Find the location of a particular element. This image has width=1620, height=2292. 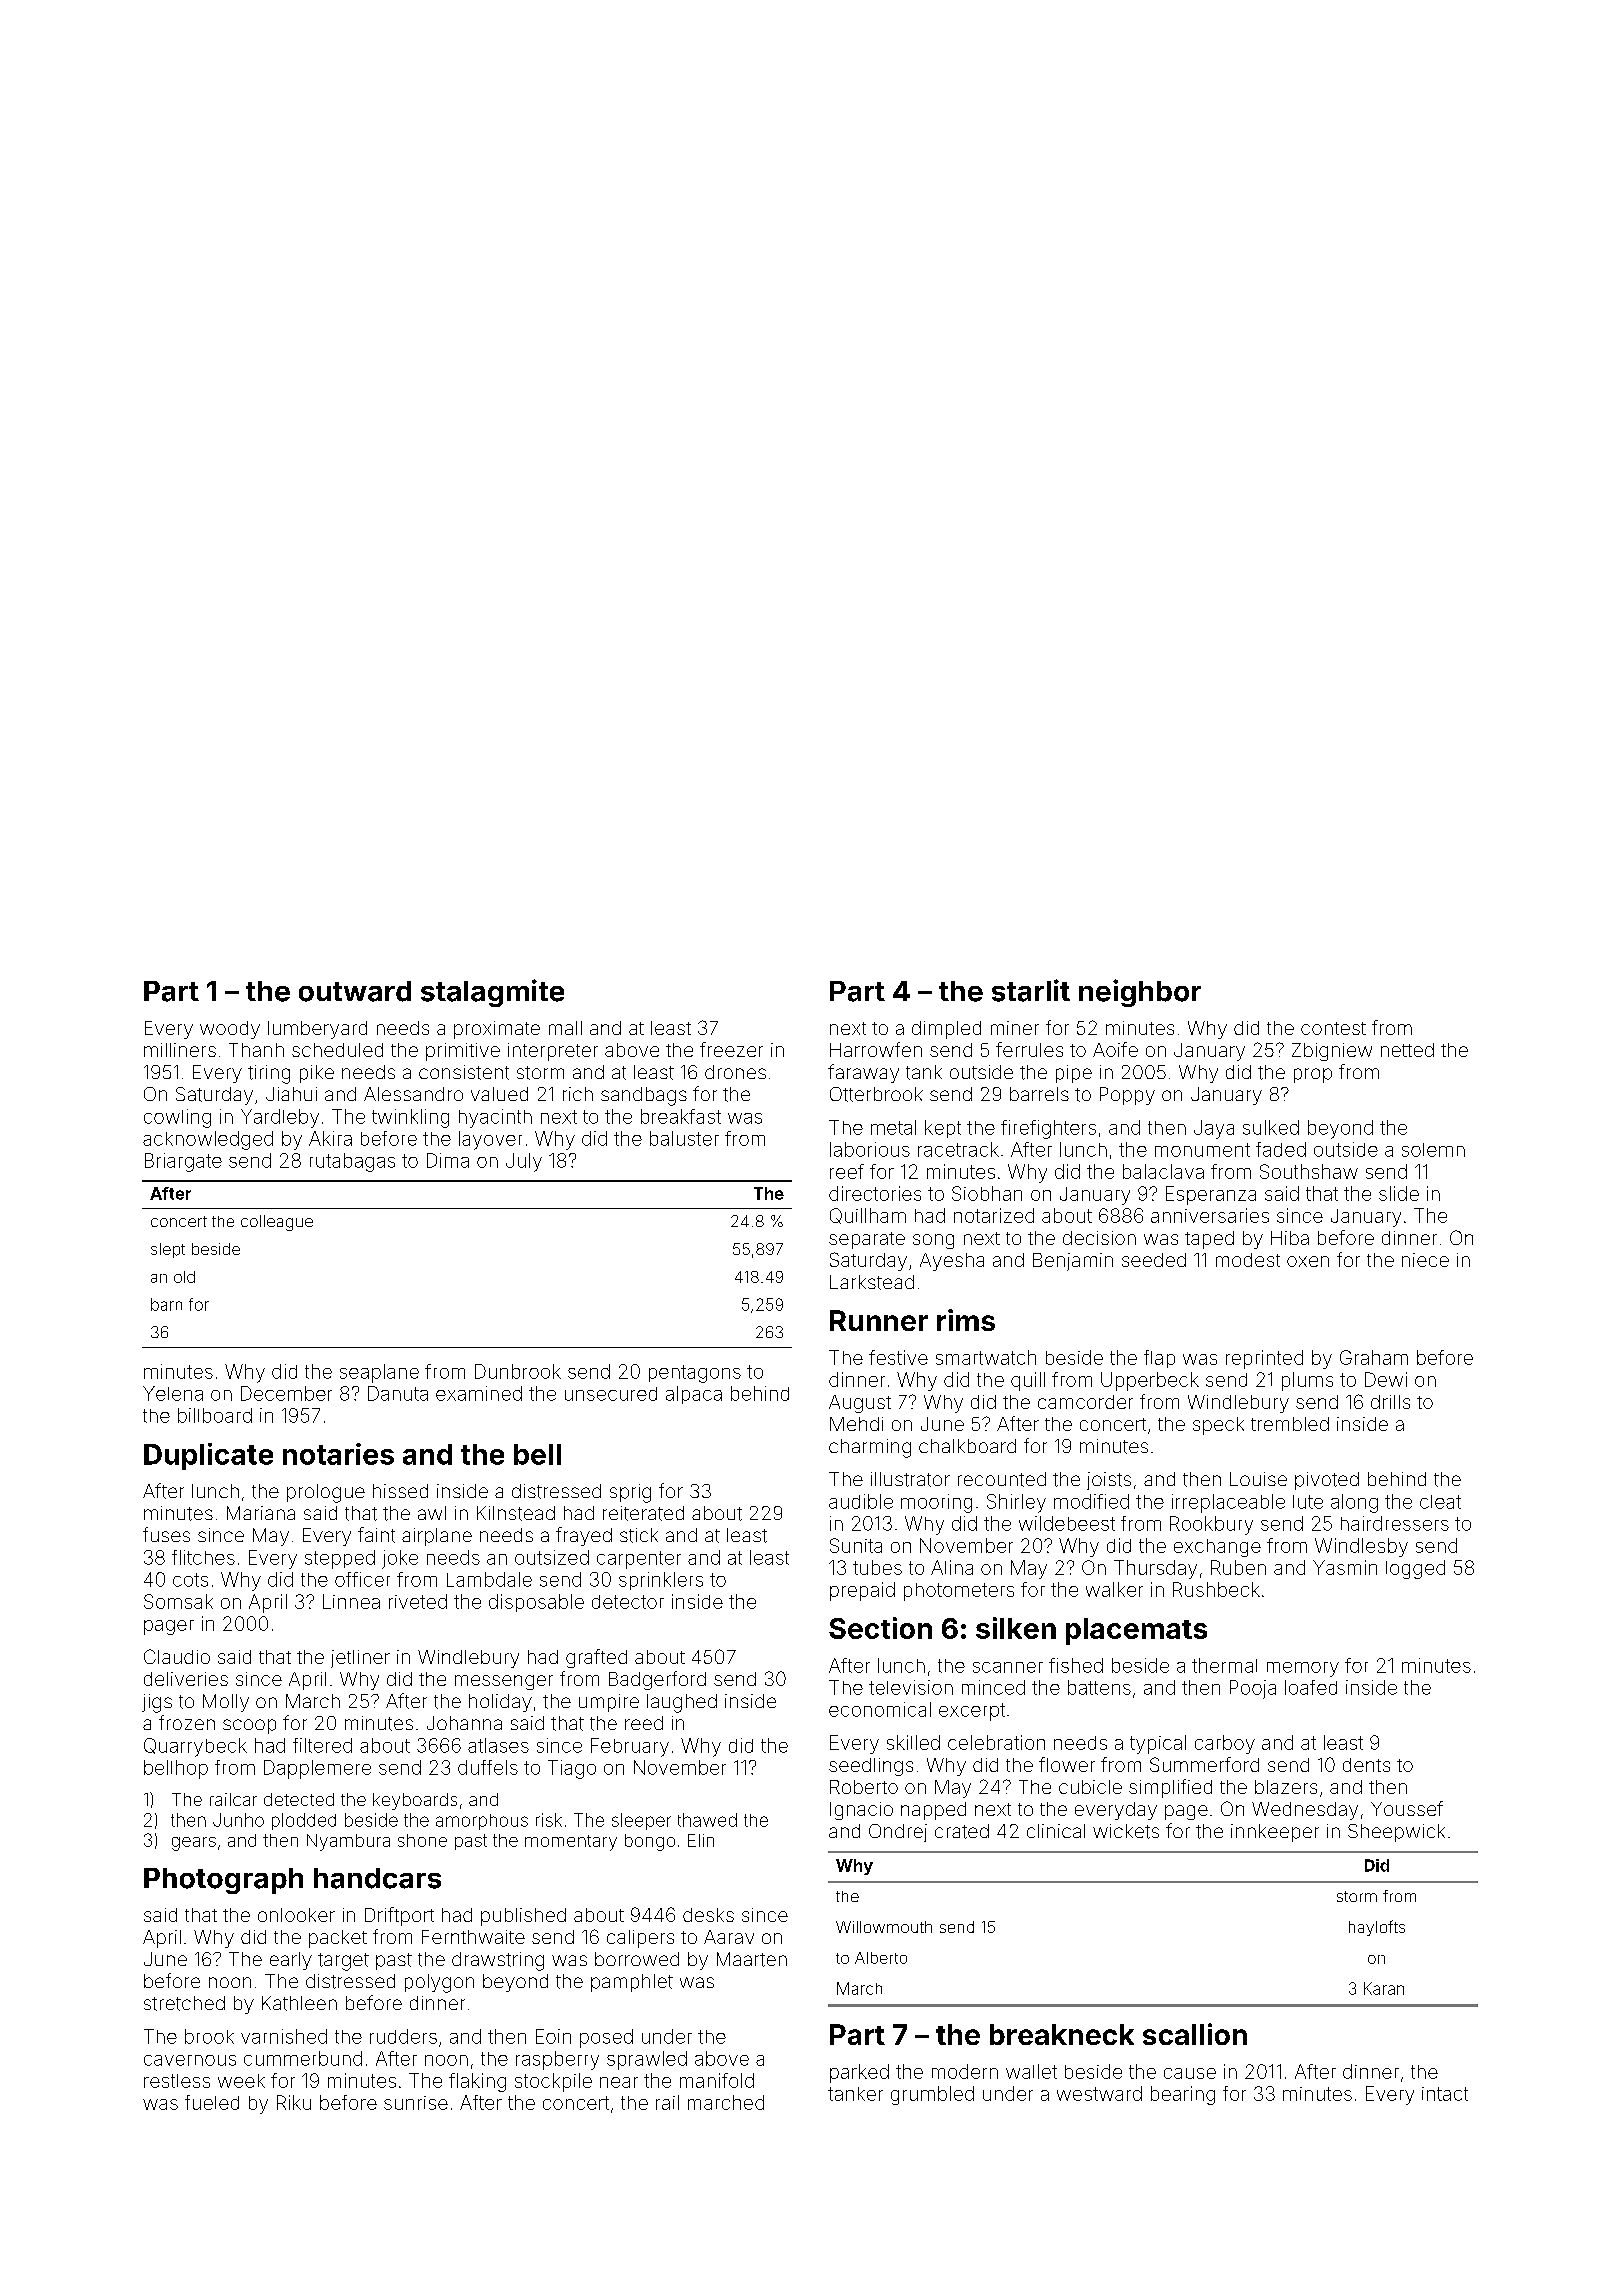

niece is located at coordinates (1425, 1260).
